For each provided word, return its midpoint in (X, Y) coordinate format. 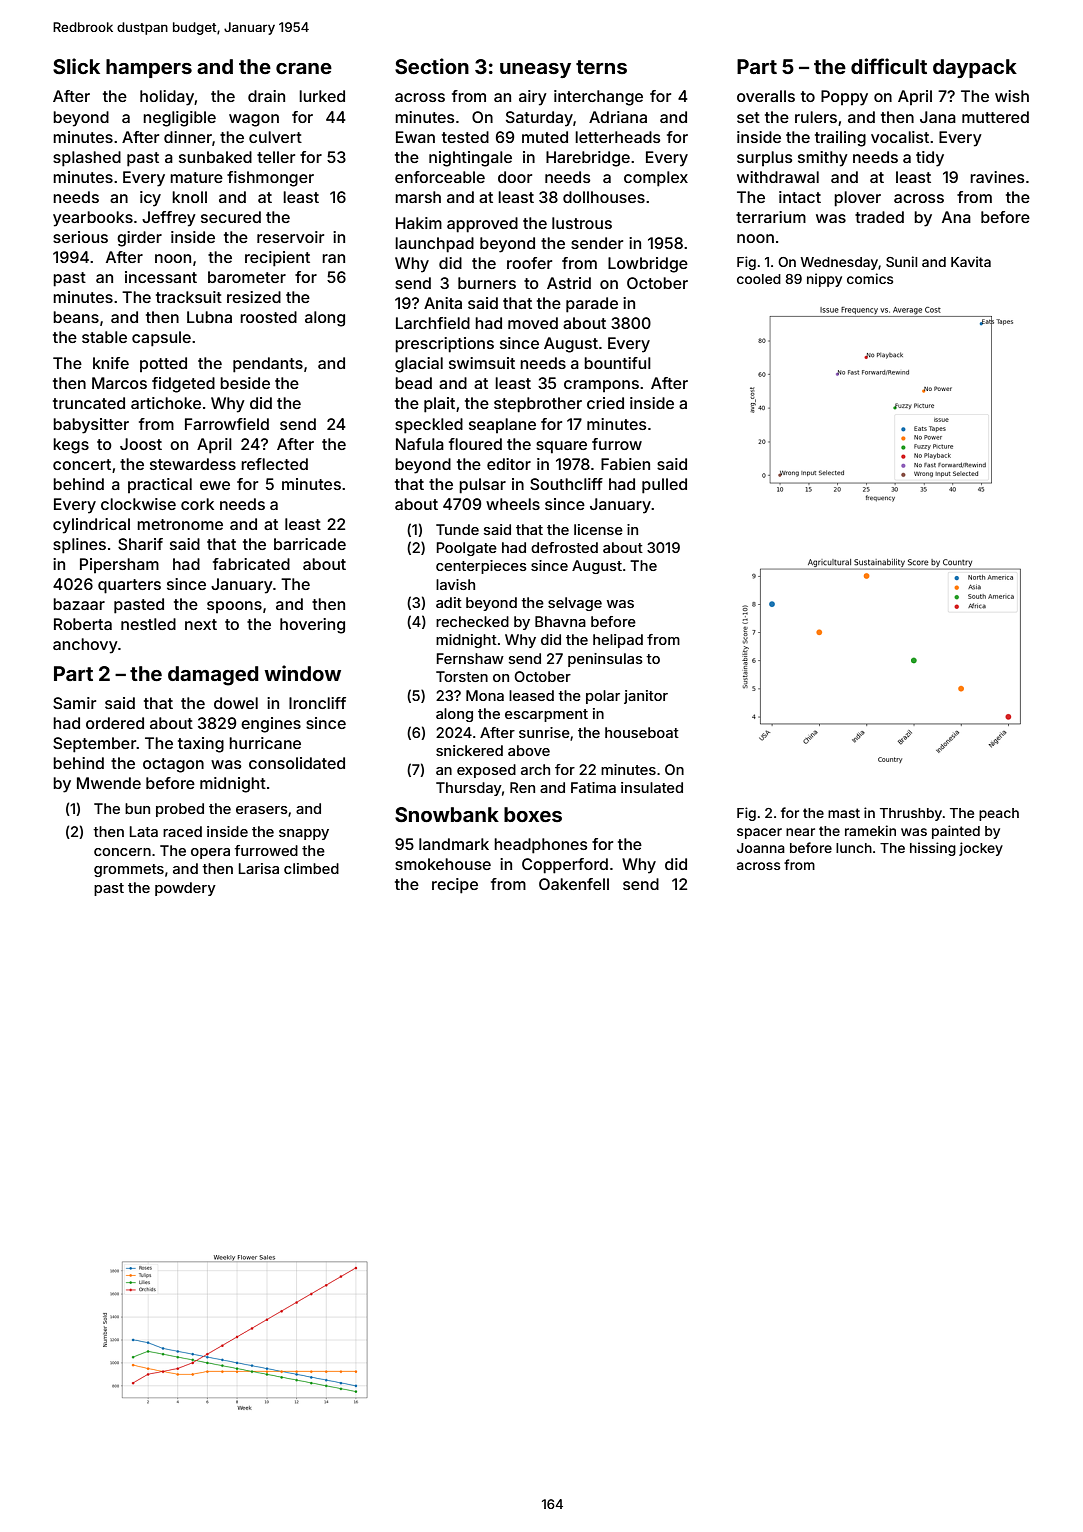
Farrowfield (227, 424)
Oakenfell (574, 884)
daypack (975, 68)
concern (122, 852)
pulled (664, 486)
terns (601, 67)
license (598, 529)
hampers (149, 68)
